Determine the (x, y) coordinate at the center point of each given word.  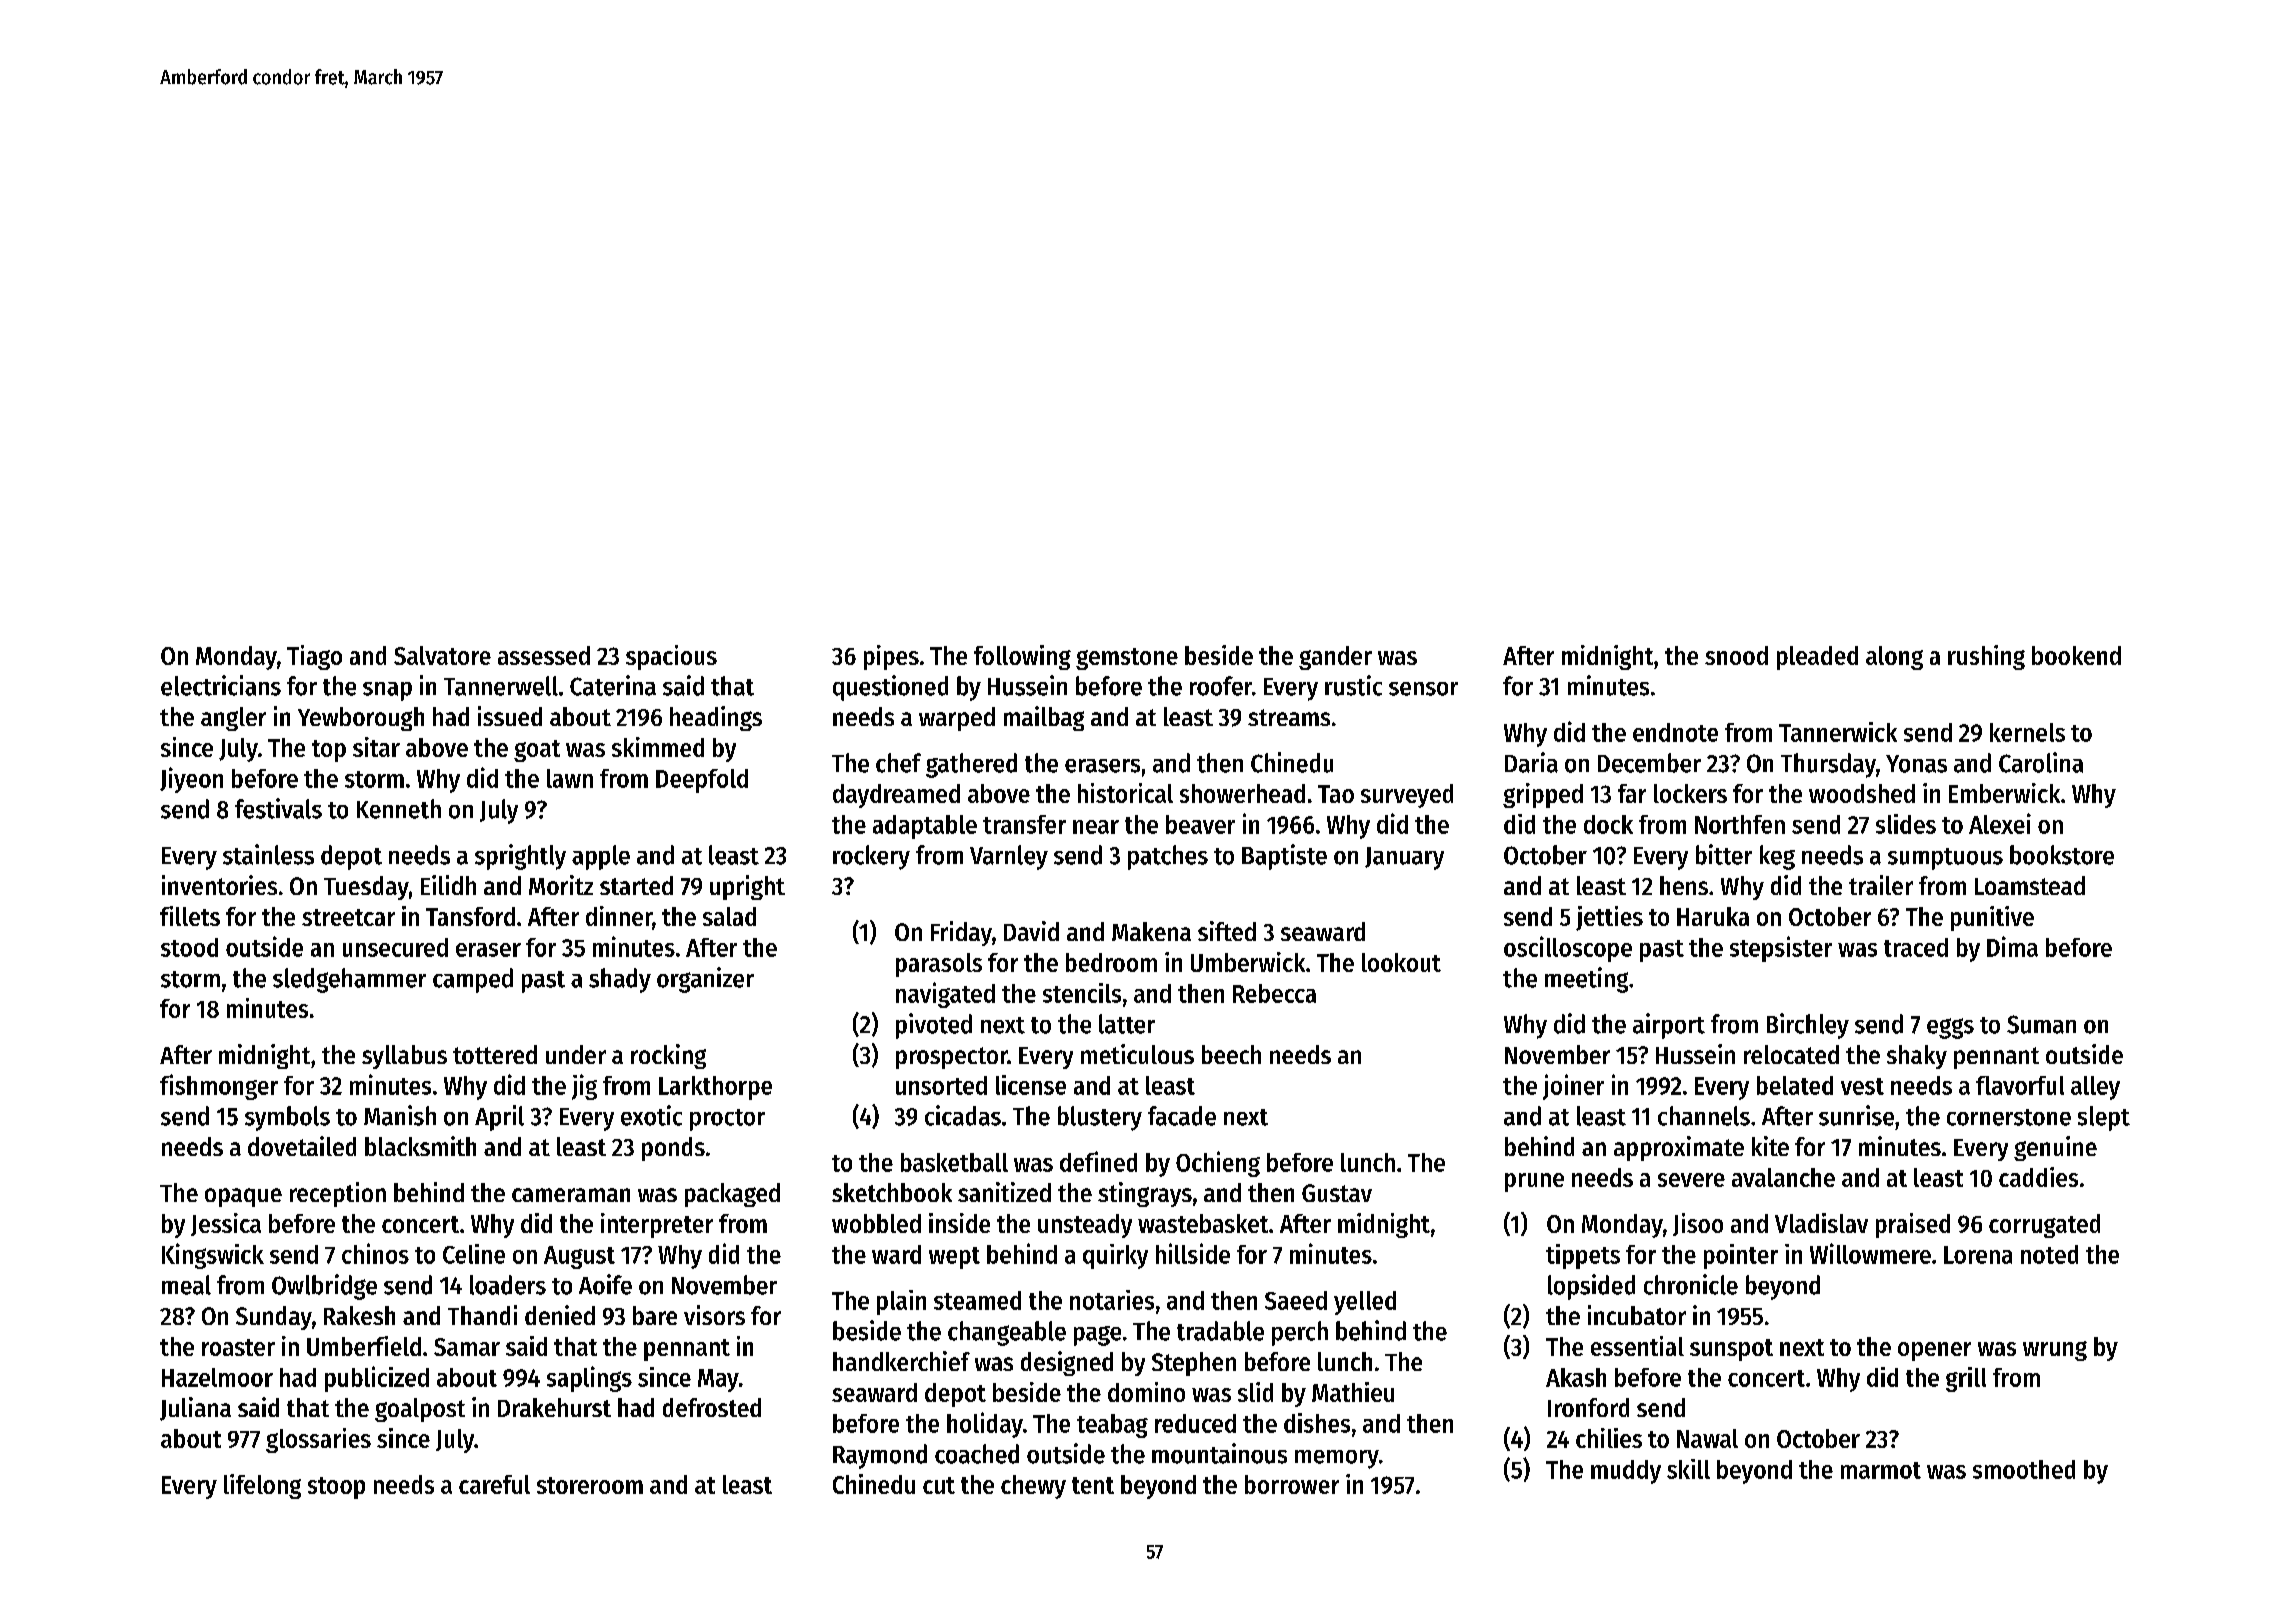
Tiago (314, 657)
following (1022, 657)
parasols (939, 965)
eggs (1950, 1028)
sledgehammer (349, 980)
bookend (2076, 655)
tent (1093, 1485)
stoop (336, 1488)
